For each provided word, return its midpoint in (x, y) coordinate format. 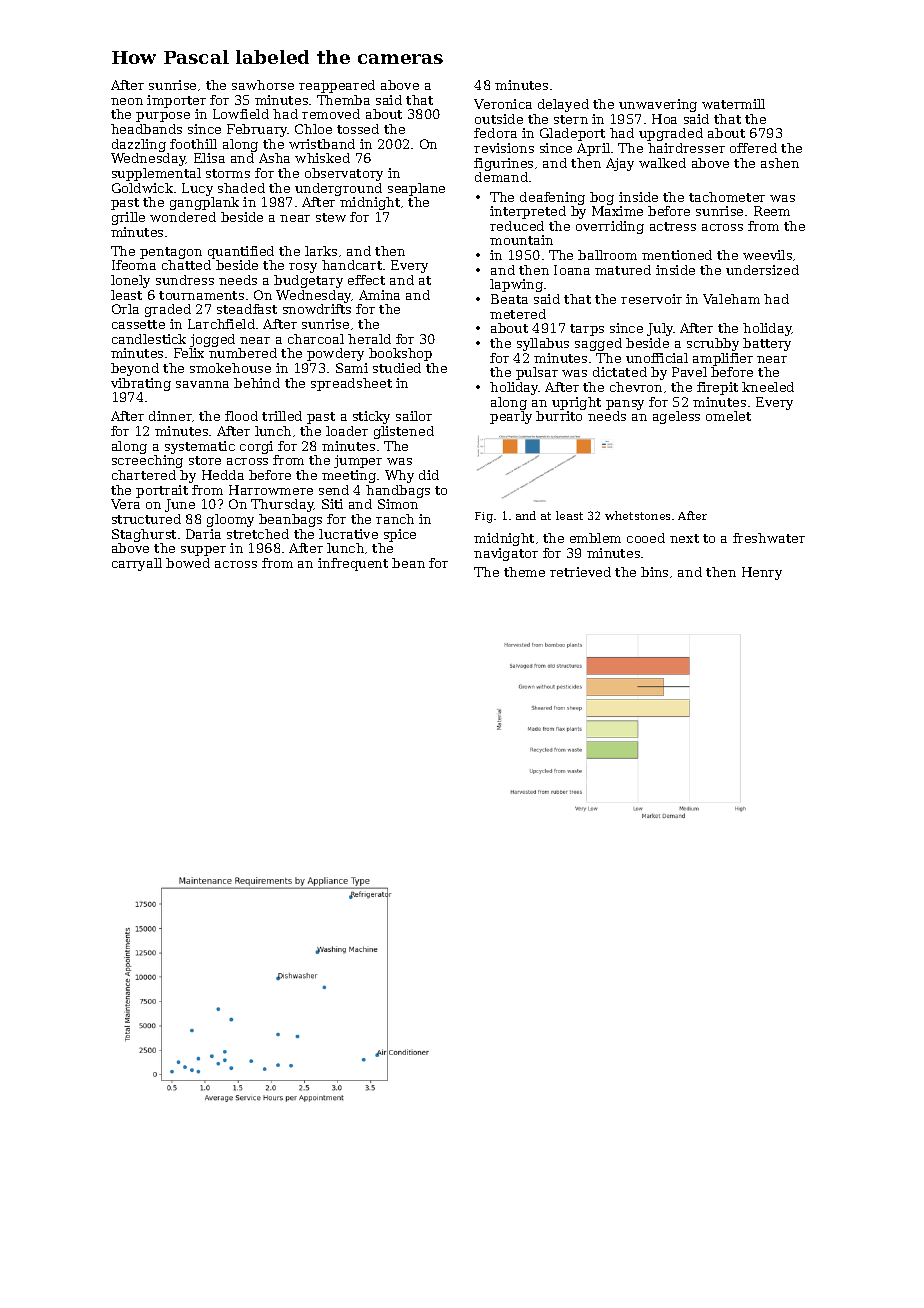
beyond (135, 369)
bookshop (400, 354)
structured (146, 519)
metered (518, 314)
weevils (767, 255)
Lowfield (241, 114)
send (334, 490)
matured (623, 270)
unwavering (658, 105)
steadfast (247, 309)
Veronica (503, 104)
